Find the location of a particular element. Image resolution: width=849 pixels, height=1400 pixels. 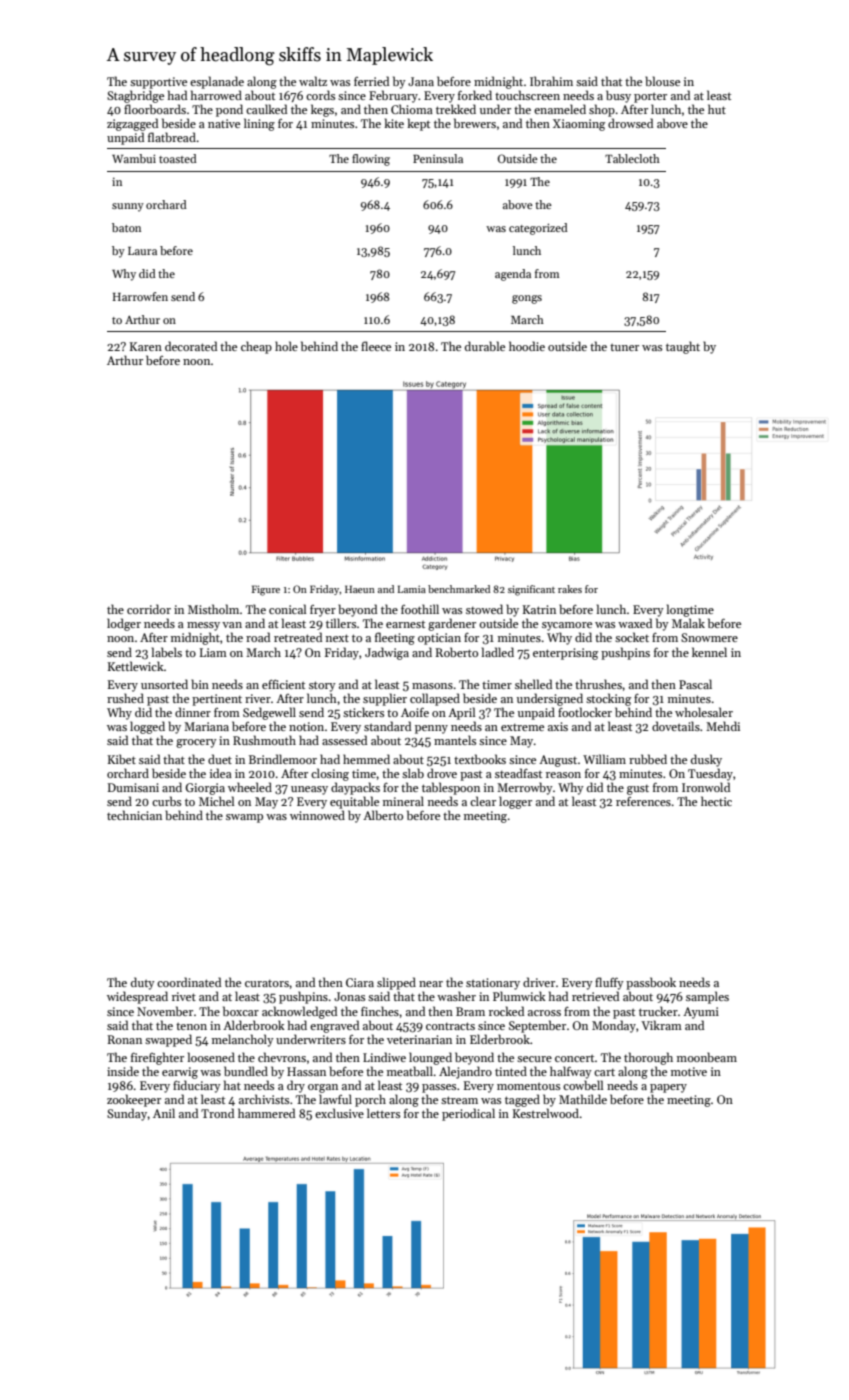

Mehdi is located at coordinates (723, 726).
